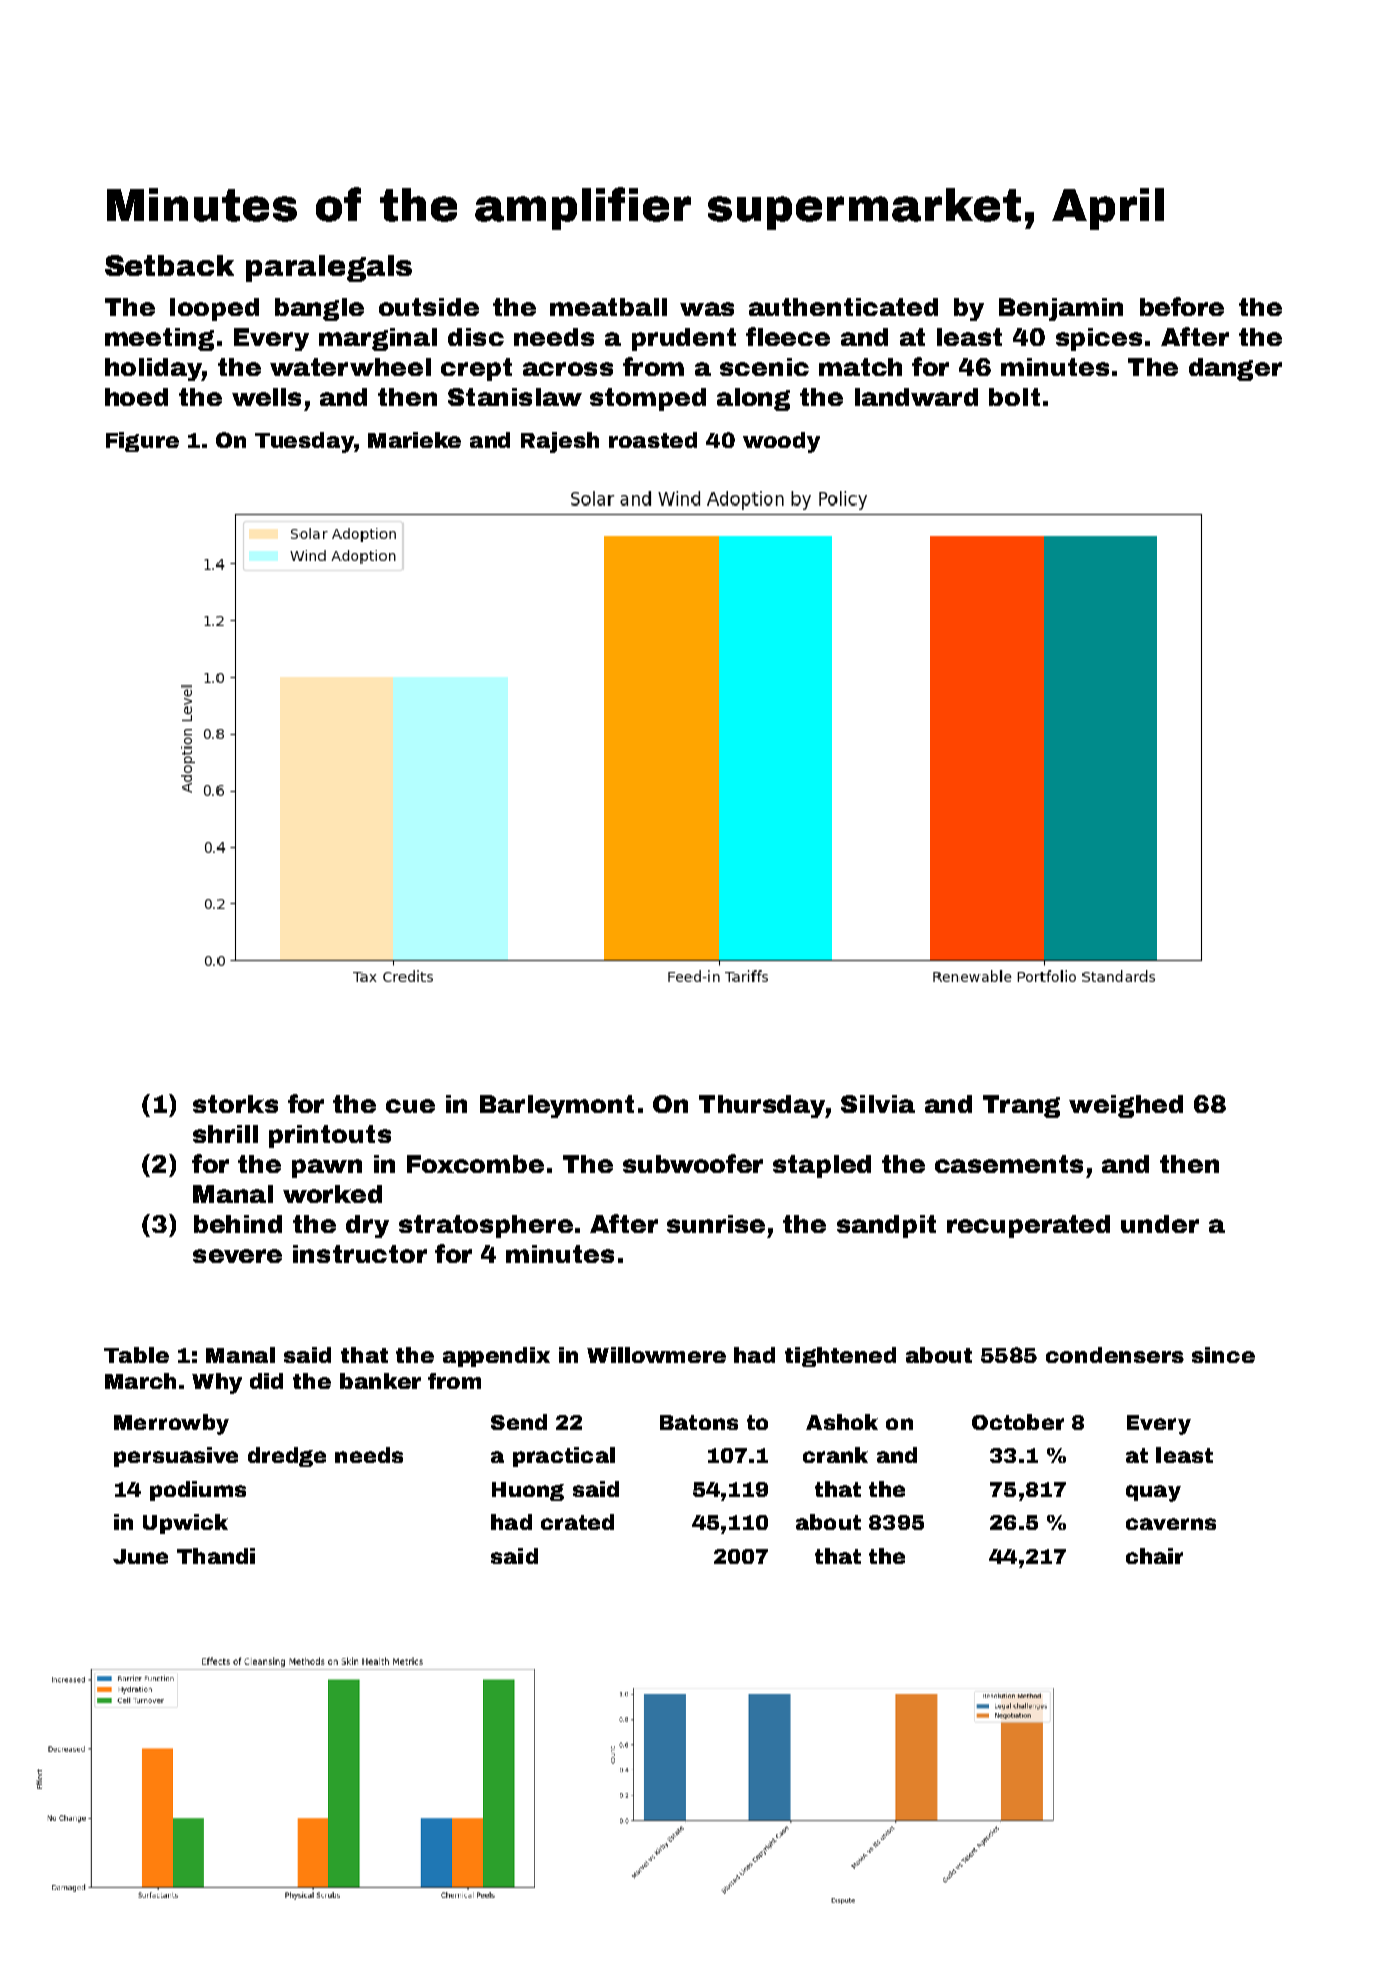 Image resolution: width=1386 pixels, height=1969 pixels. I want to click on wells, so click(266, 397).
